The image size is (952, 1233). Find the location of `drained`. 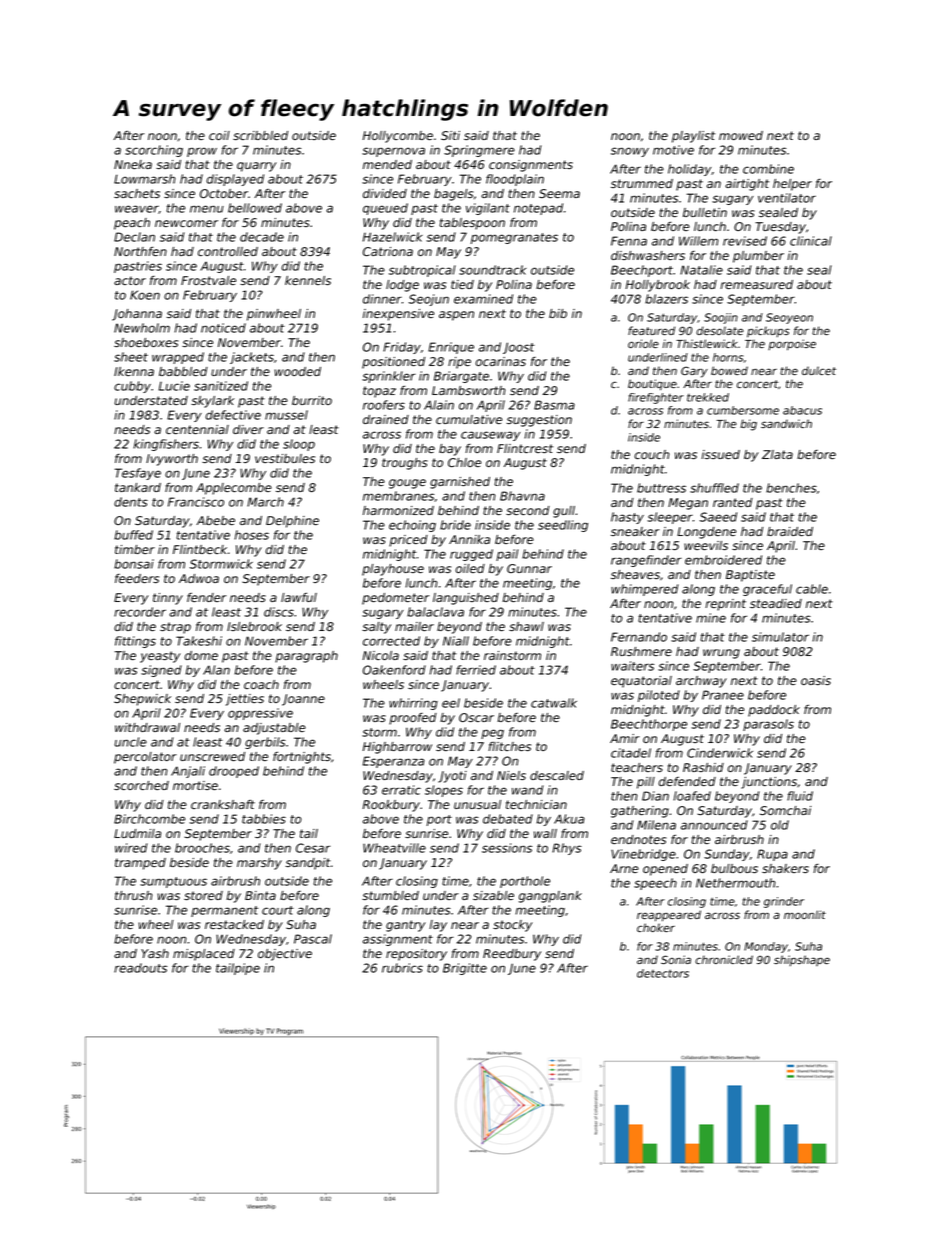

drained is located at coordinates (386, 419).
